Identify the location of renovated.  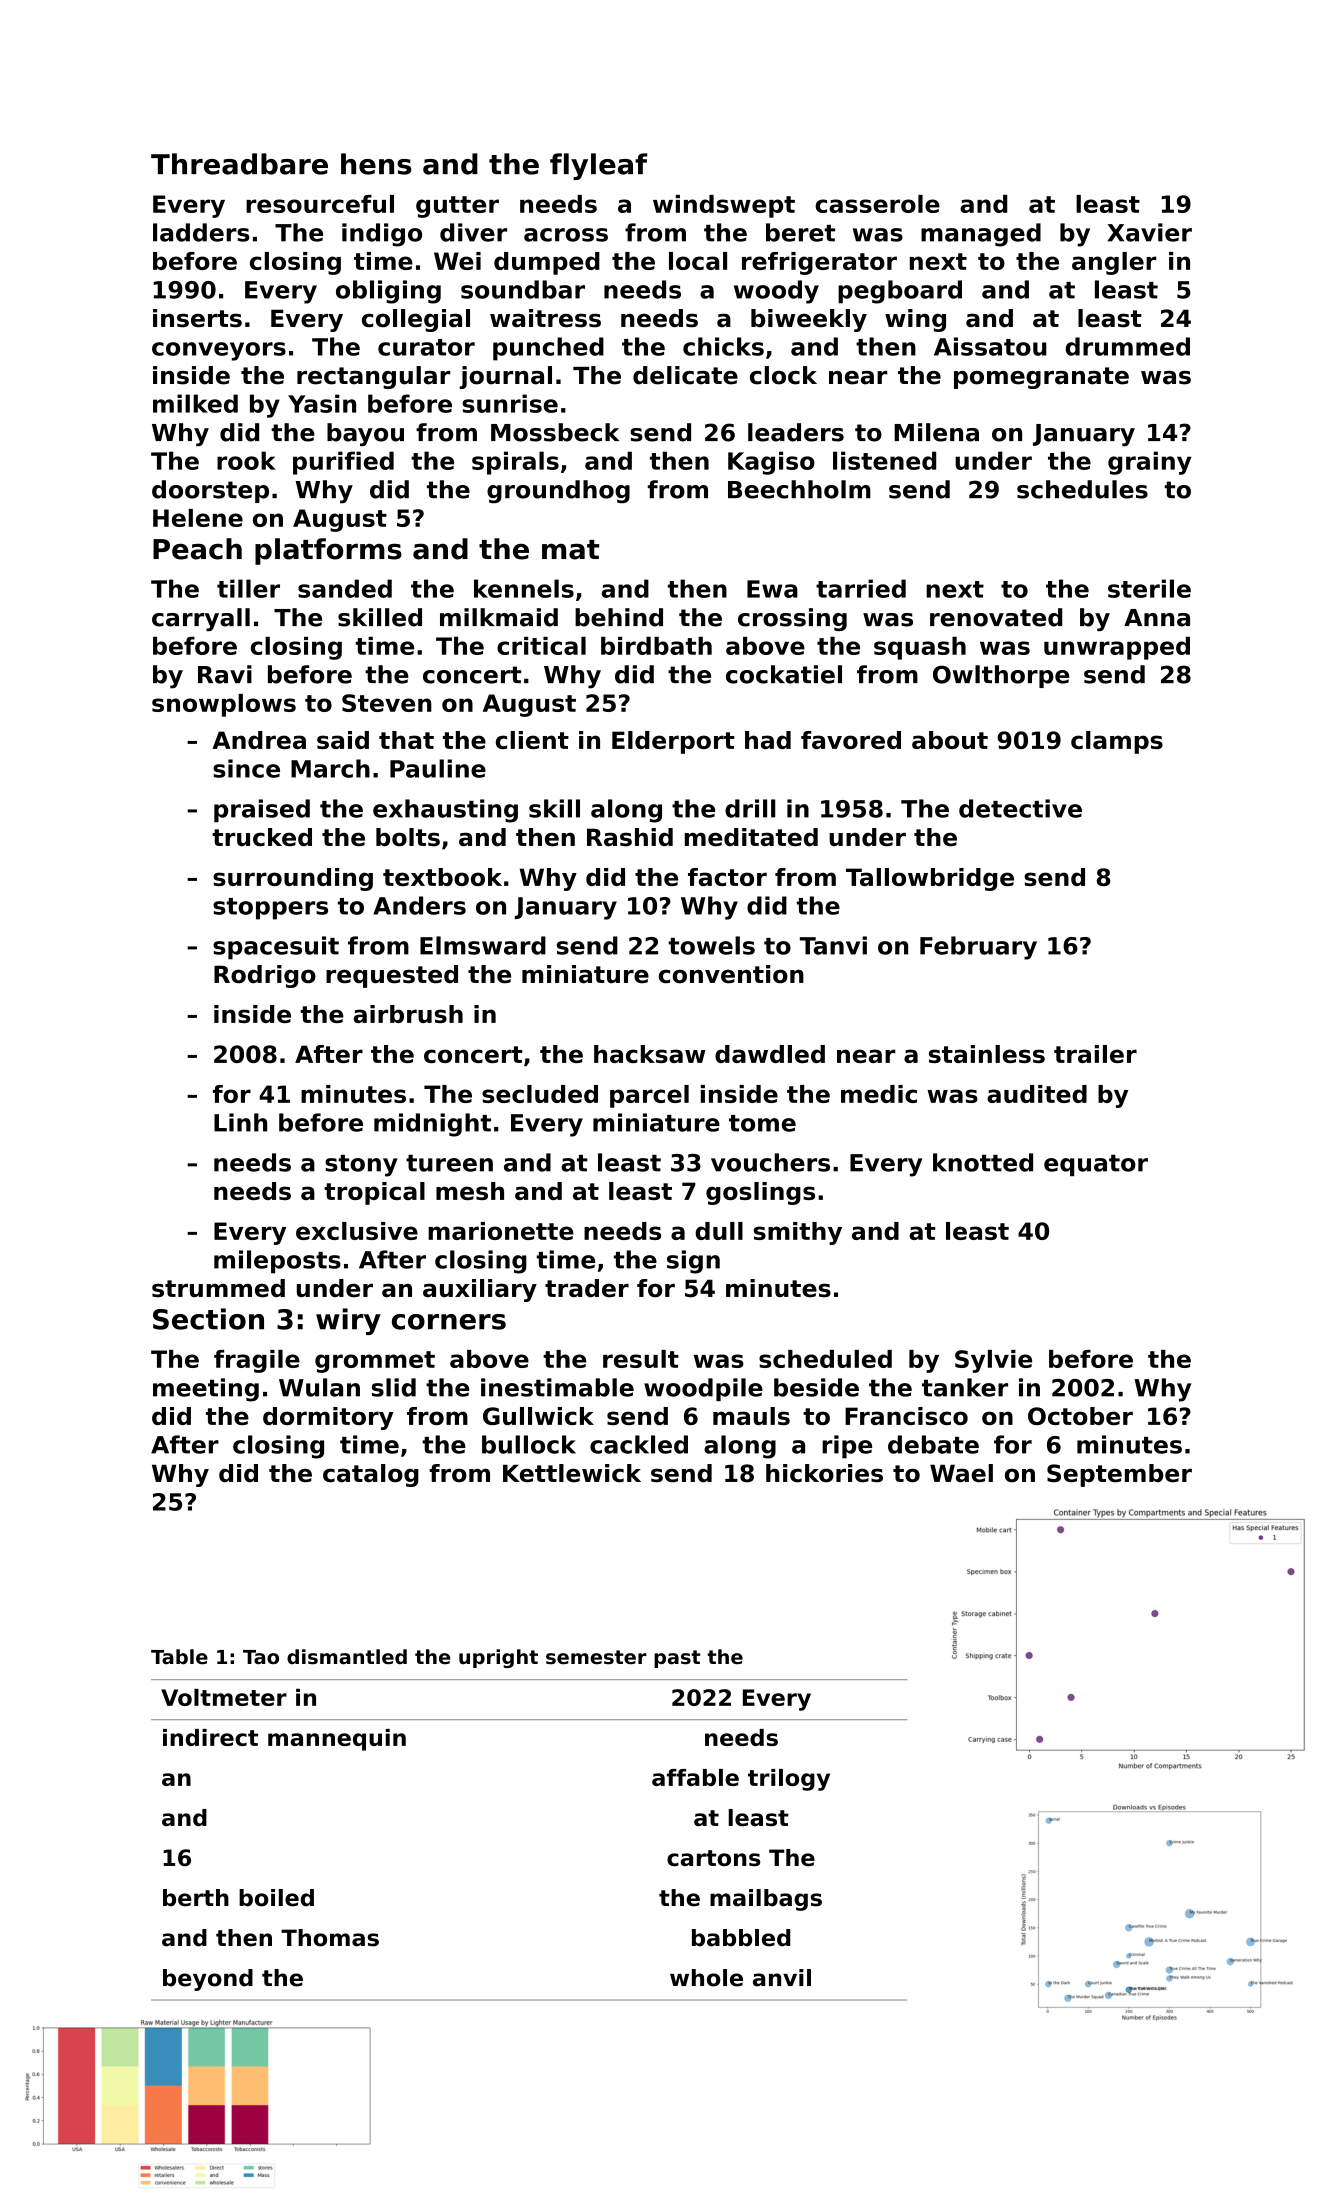
(996, 617).
